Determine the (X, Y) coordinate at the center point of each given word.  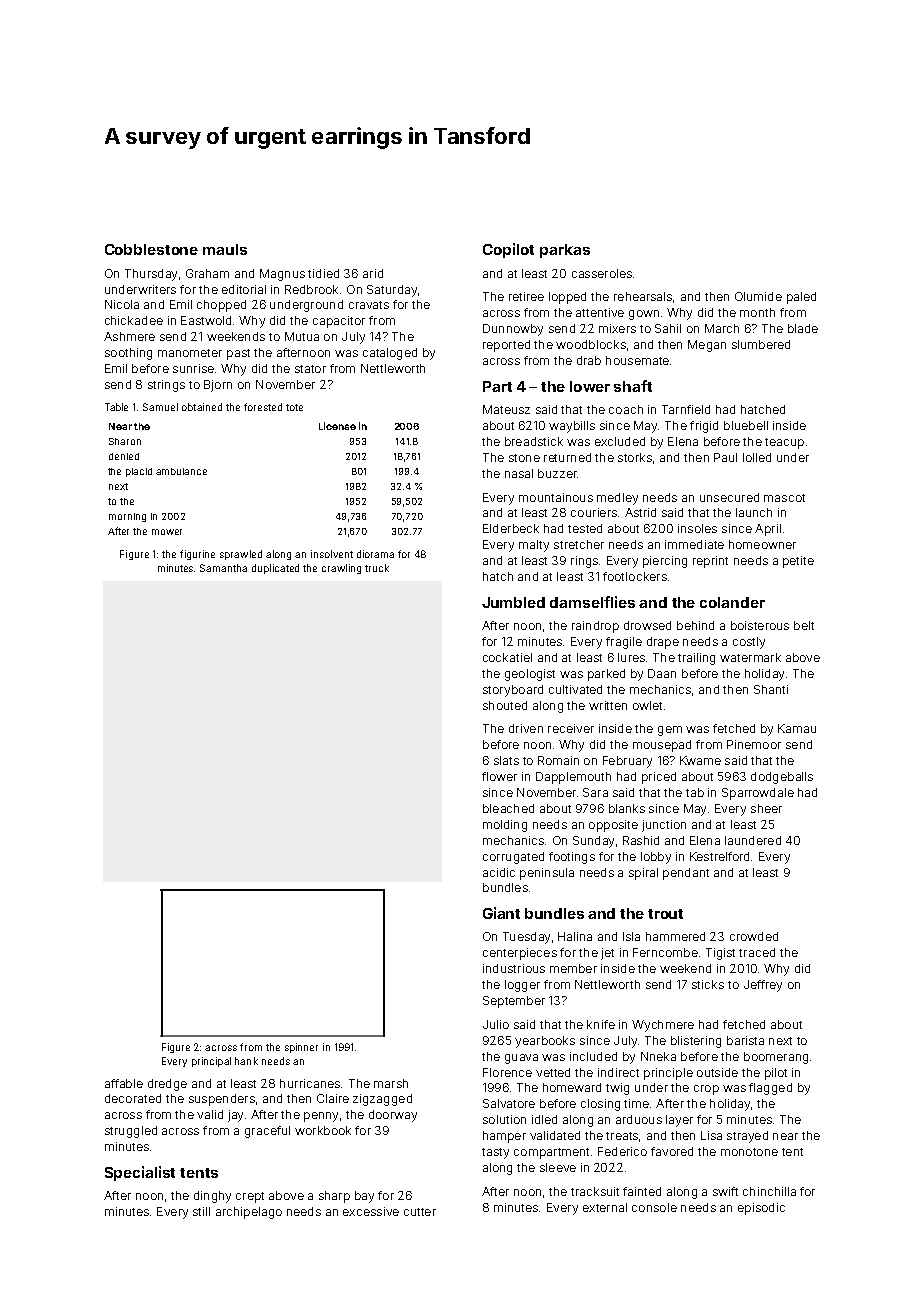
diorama (375, 554)
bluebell (746, 425)
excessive (371, 1211)
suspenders (222, 1100)
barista (745, 1040)
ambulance (181, 471)
